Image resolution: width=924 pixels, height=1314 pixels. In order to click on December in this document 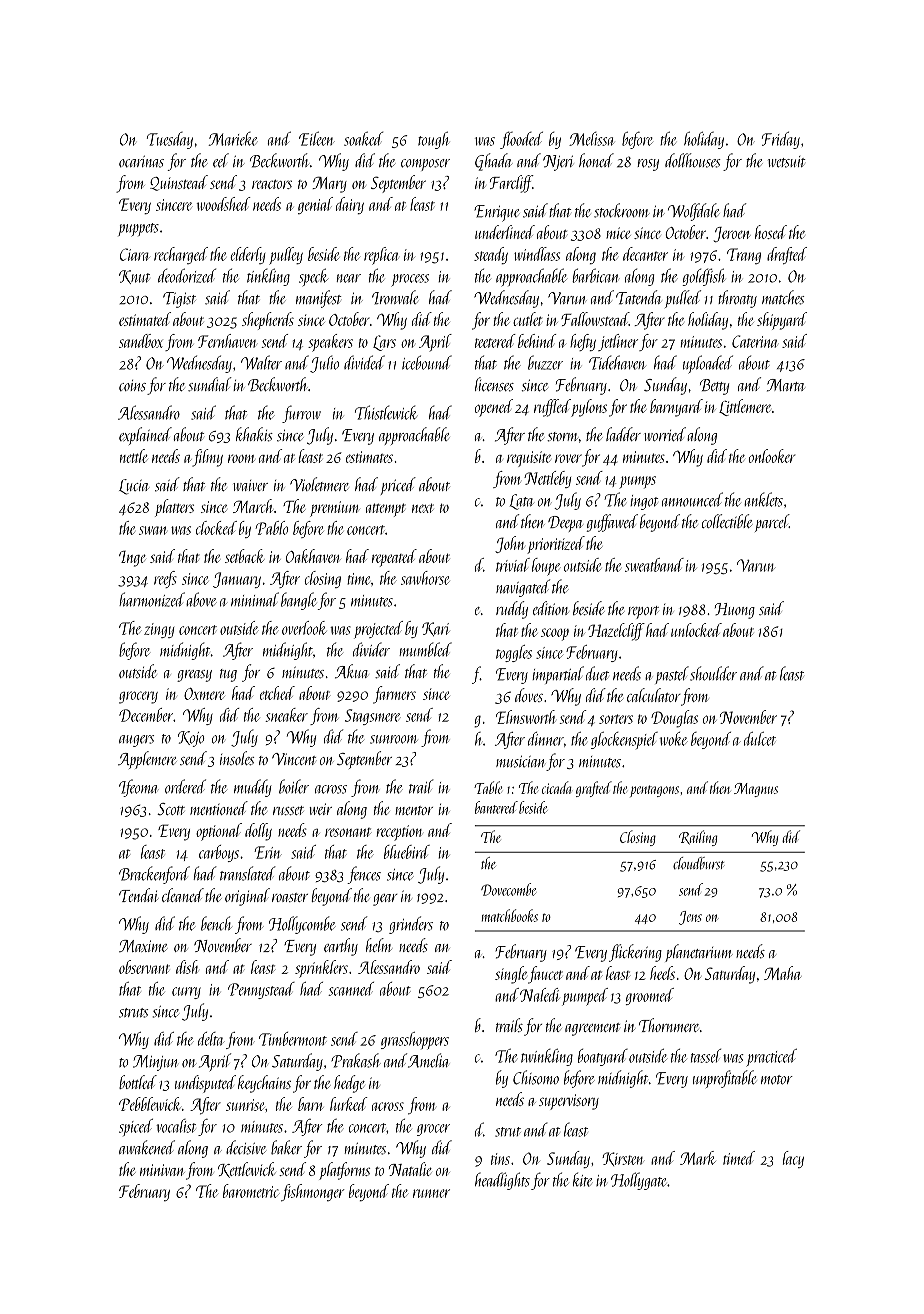, I will do `click(146, 715)`.
